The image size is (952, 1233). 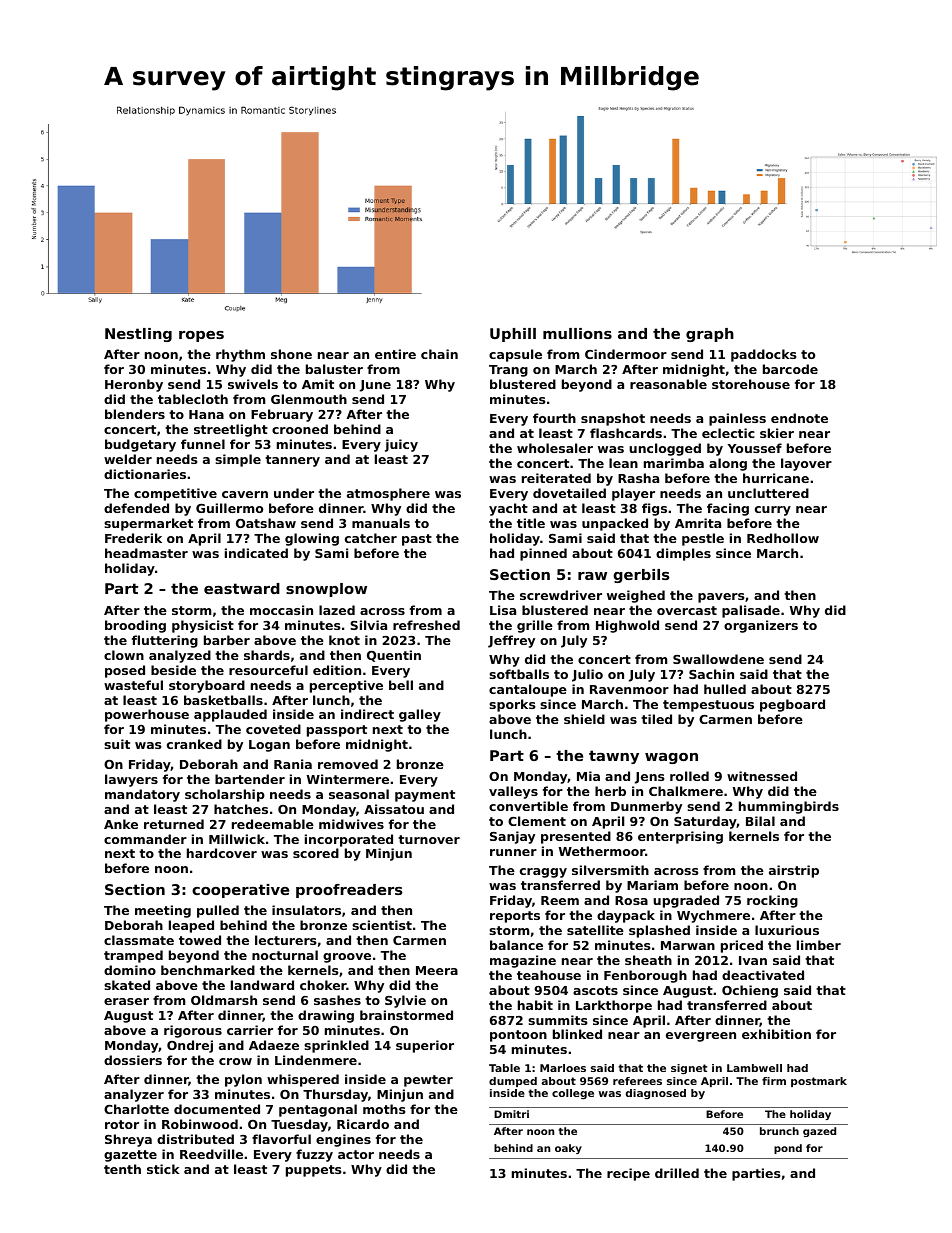 What do you see at coordinates (136, 1109) in the screenshot?
I see `Charlotte` at bounding box center [136, 1109].
